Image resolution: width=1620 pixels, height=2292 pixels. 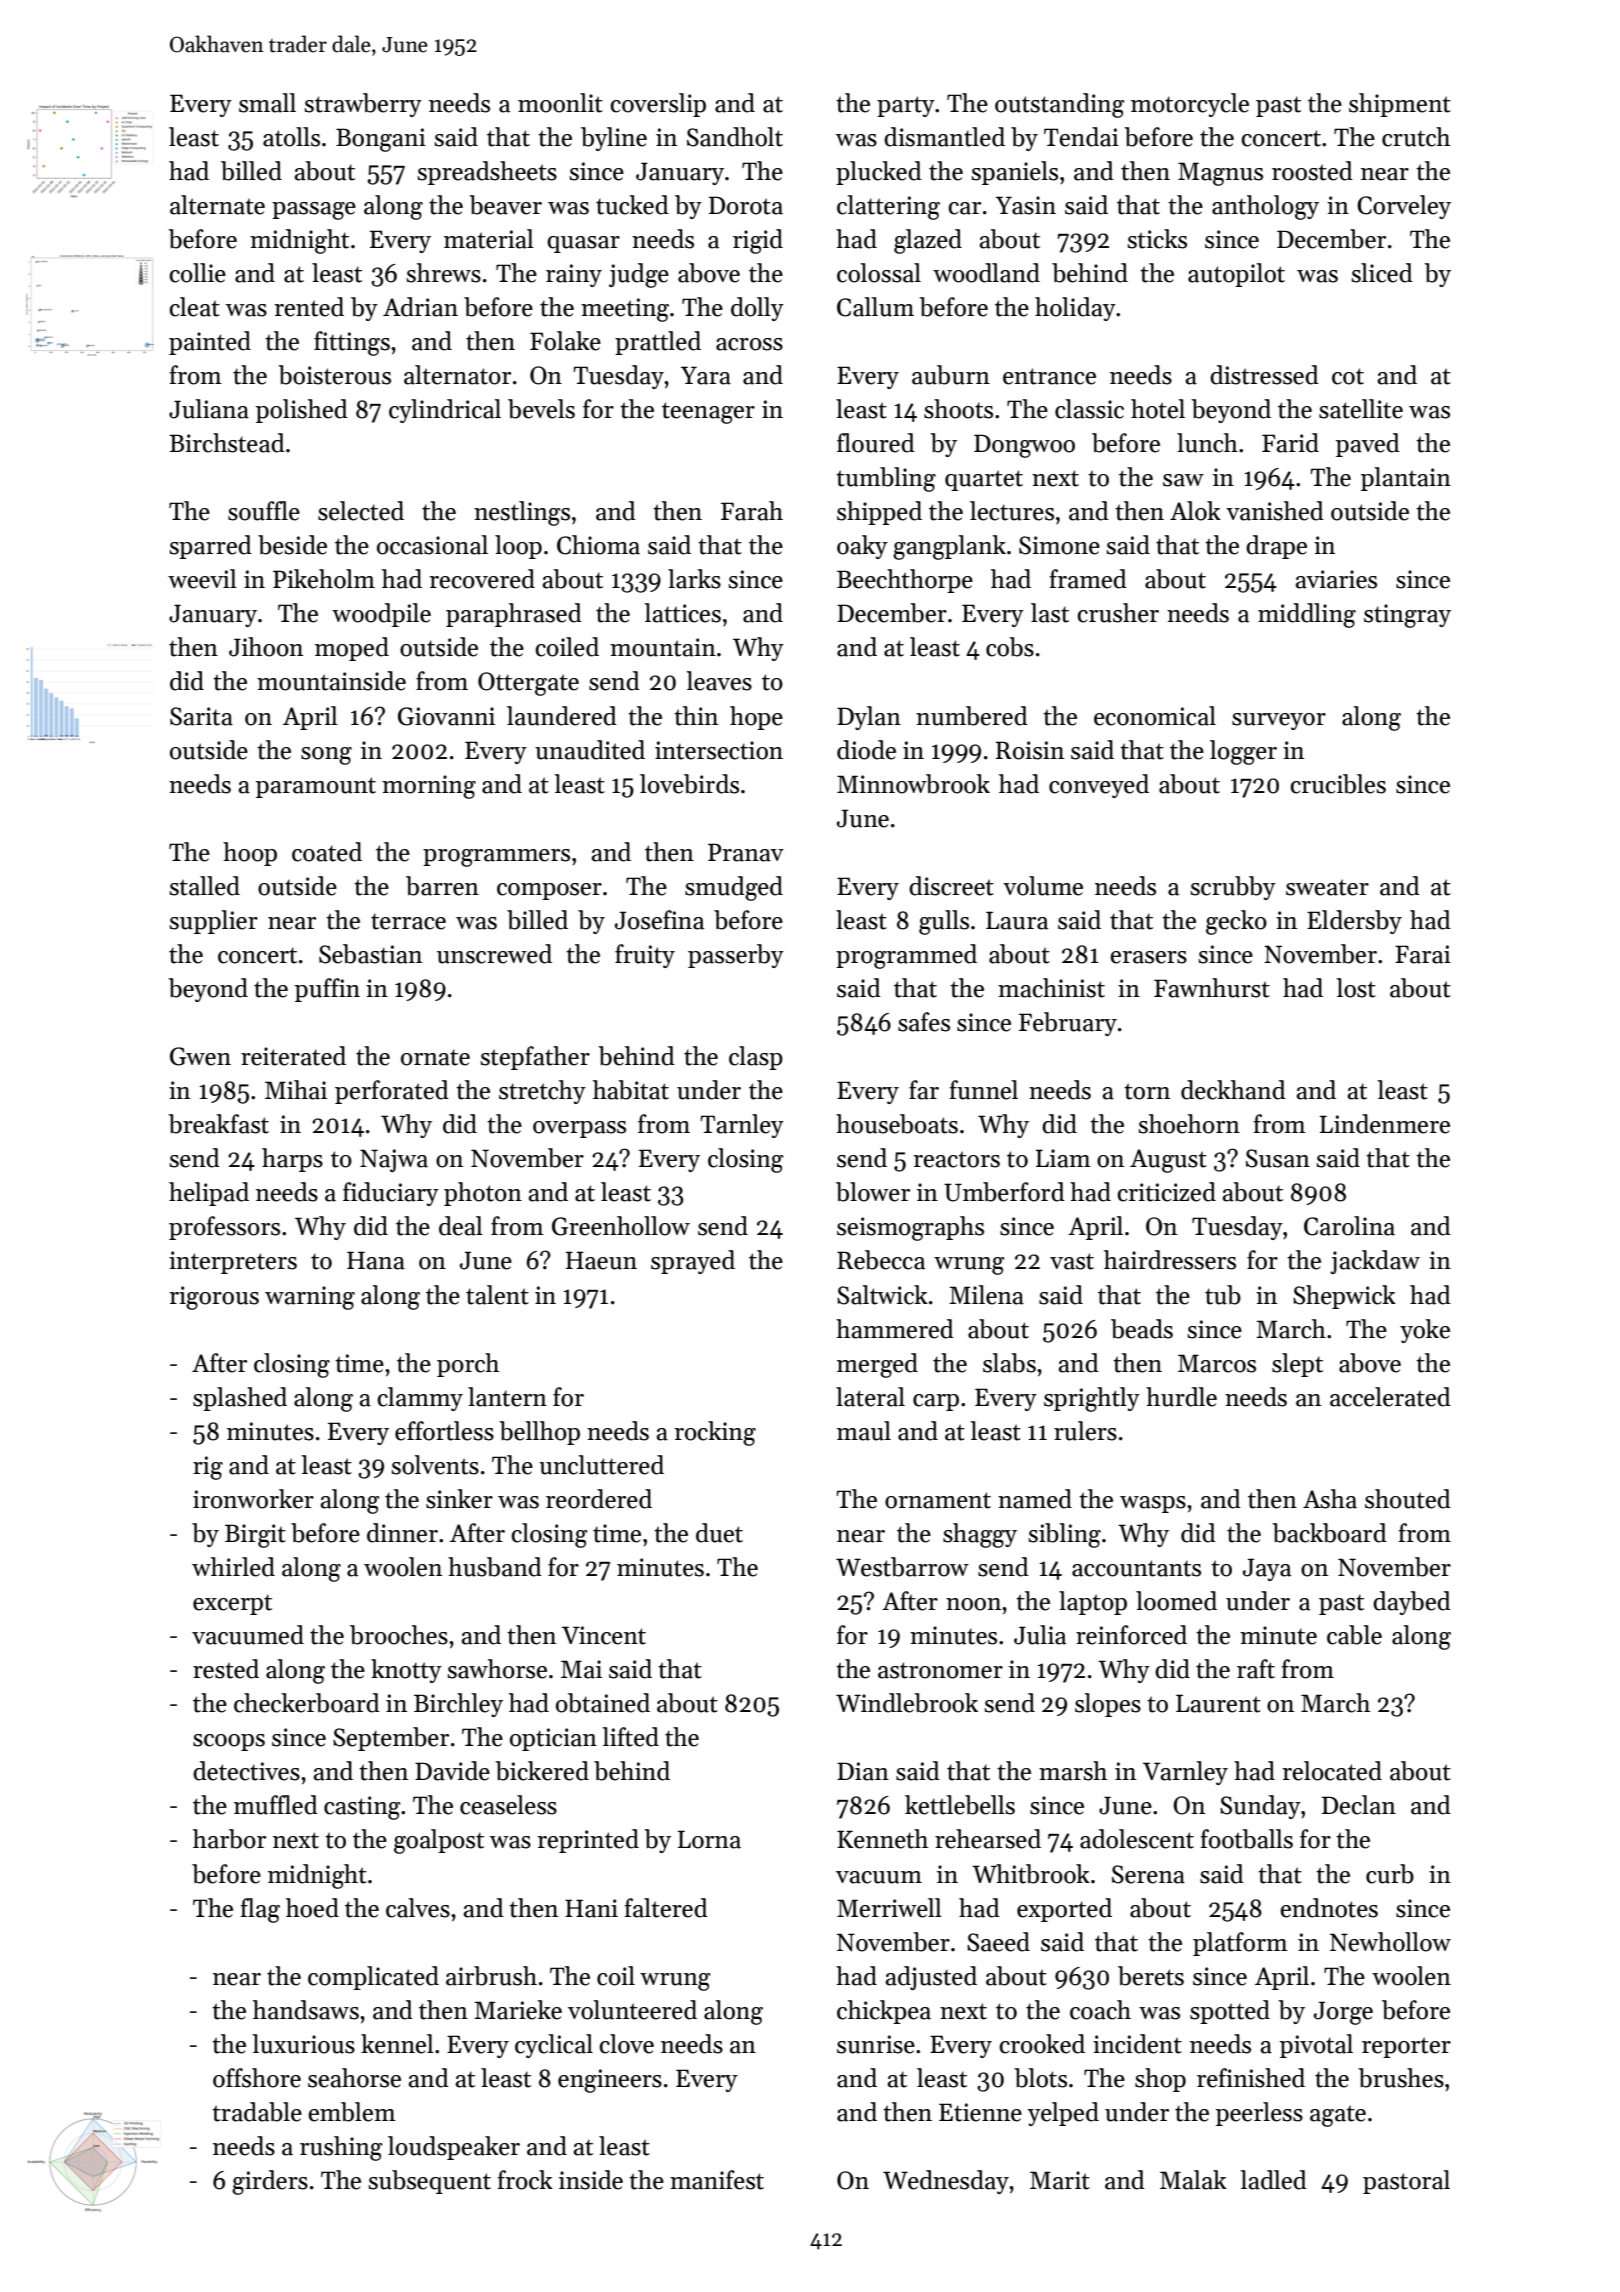 I want to click on small, so click(x=267, y=103).
